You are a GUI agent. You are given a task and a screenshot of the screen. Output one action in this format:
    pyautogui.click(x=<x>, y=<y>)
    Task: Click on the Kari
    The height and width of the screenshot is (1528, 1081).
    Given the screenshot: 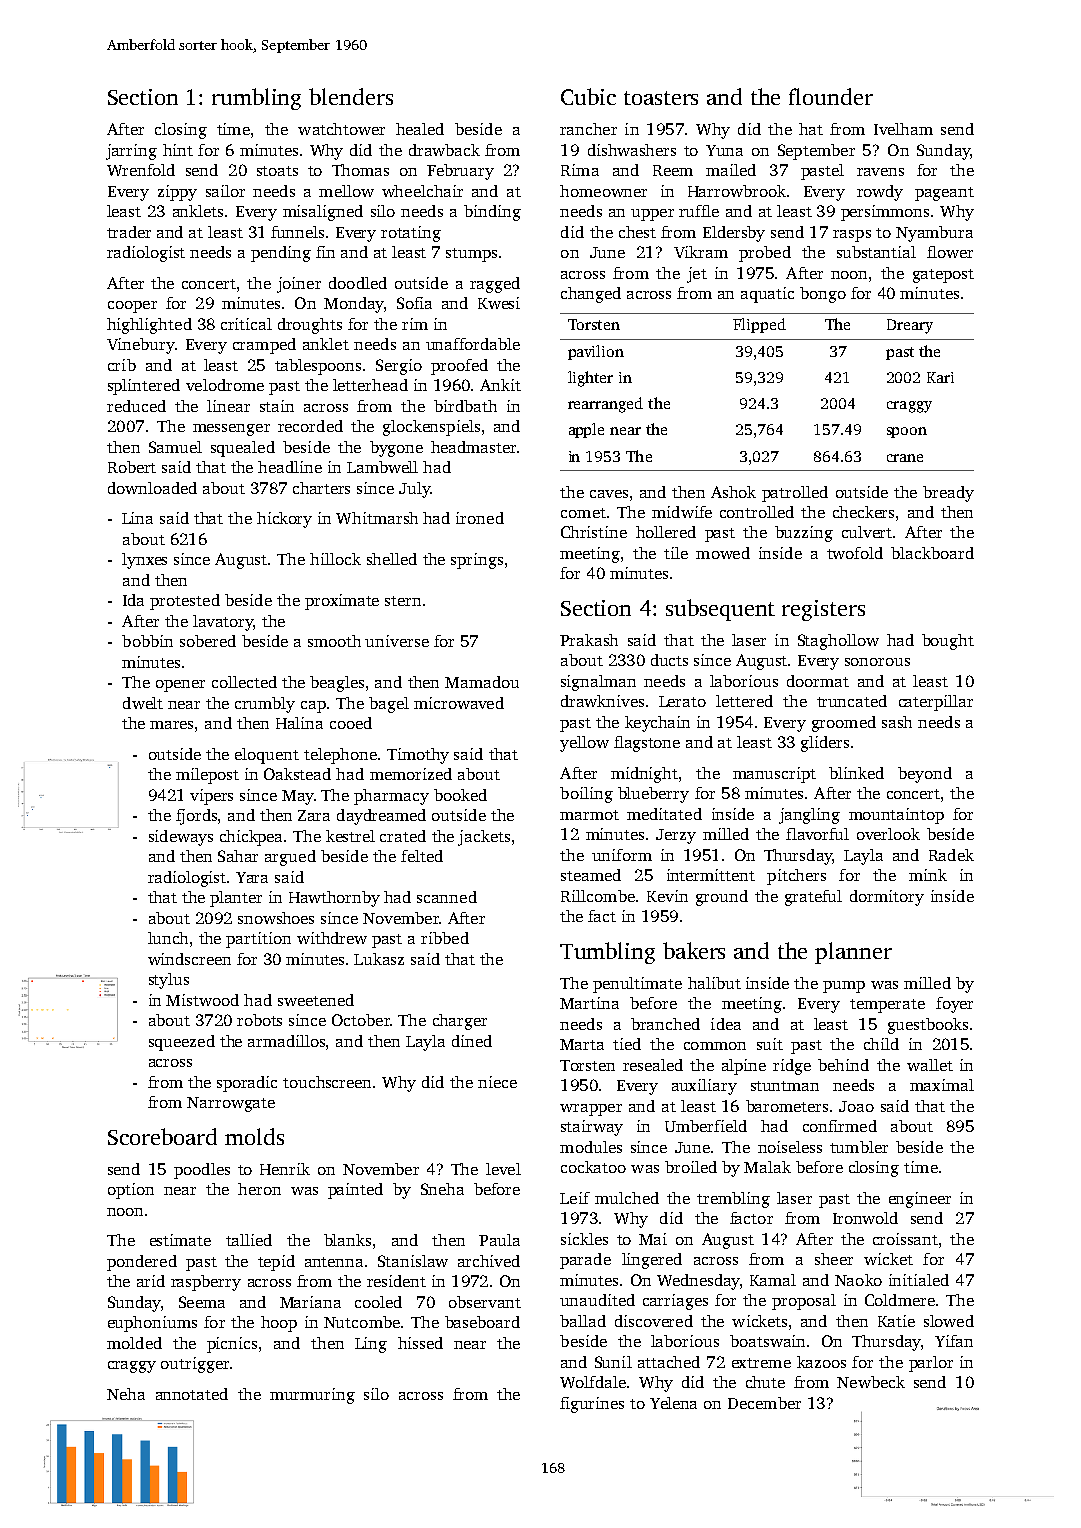 What is the action you would take?
    pyautogui.click(x=940, y=377)
